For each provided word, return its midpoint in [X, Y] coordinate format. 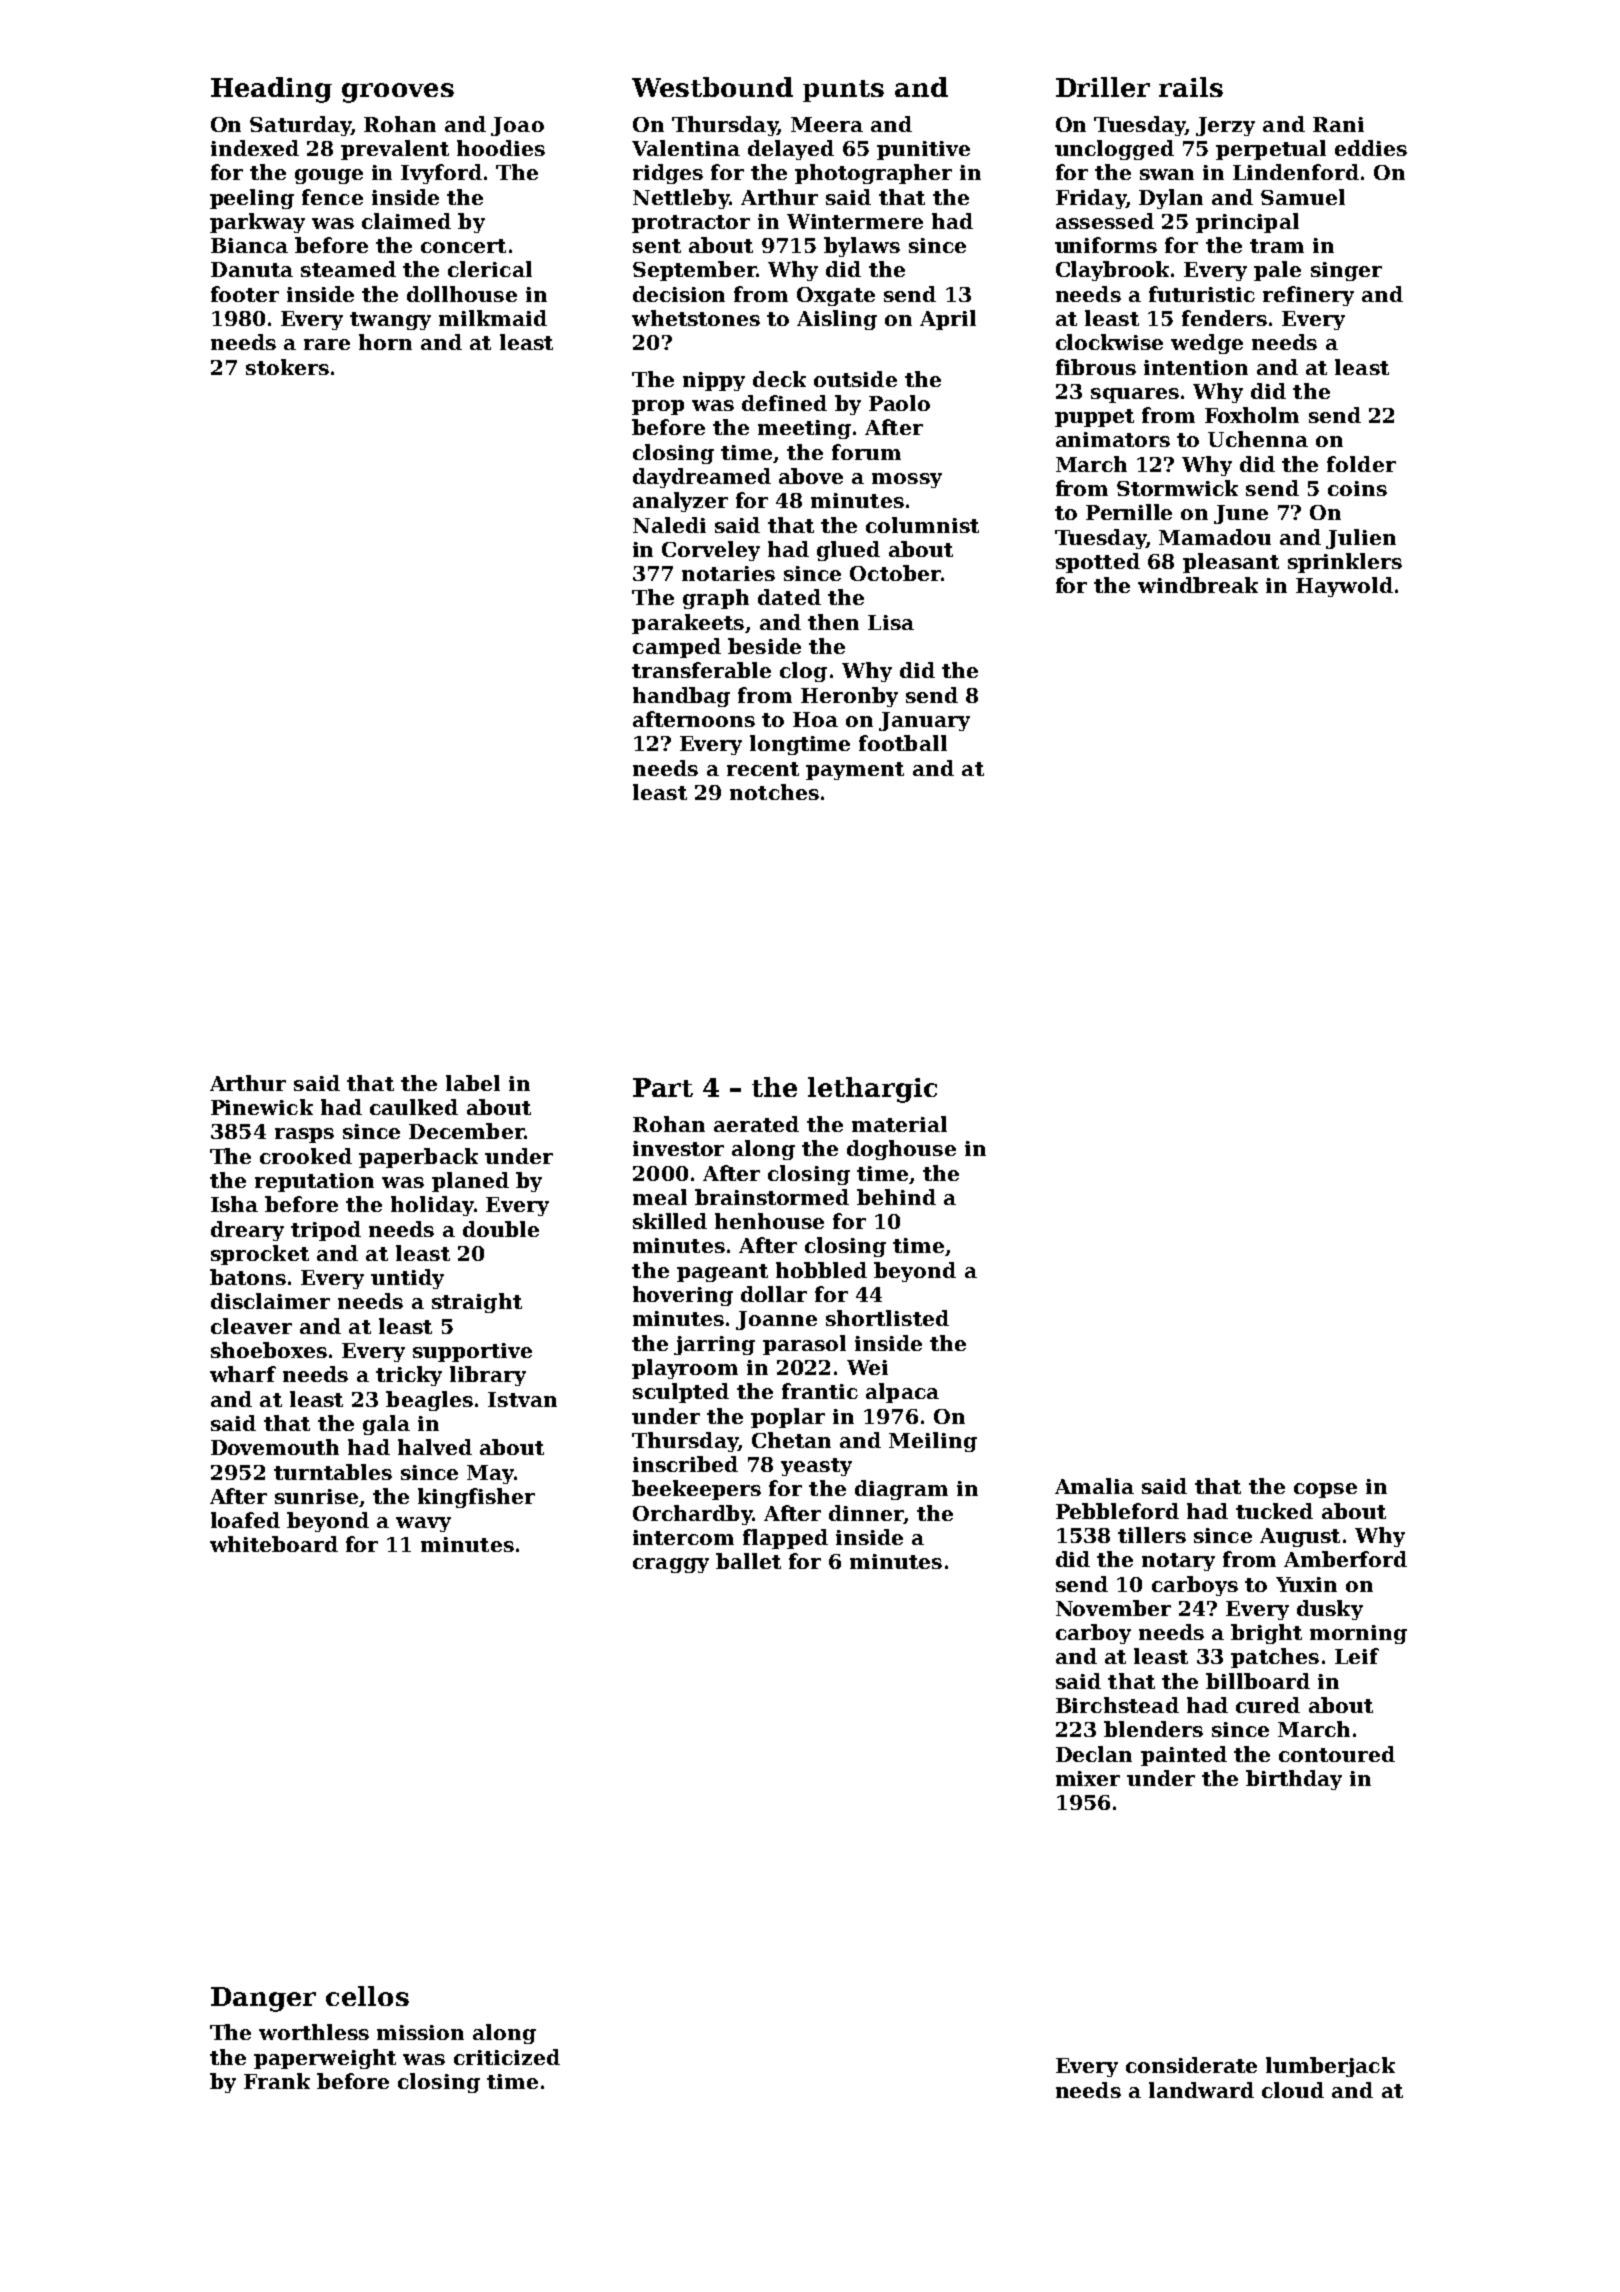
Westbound [712, 87]
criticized [507, 2057]
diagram [901, 1490]
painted [1184, 1756]
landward [1201, 2090]
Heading [271, 90]
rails [1191, 87]
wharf [243, 1374]
